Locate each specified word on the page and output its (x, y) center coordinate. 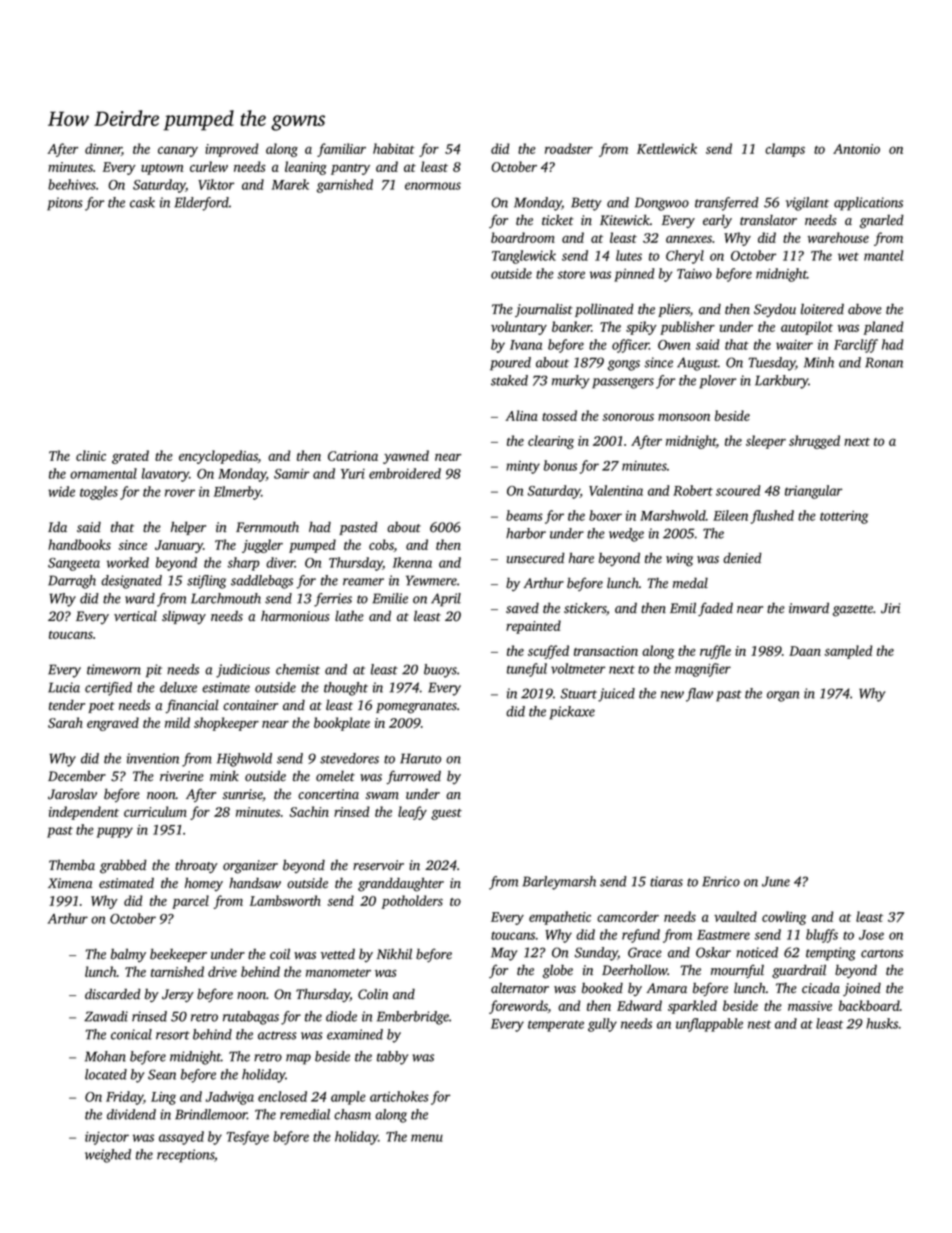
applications (868, 204)
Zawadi (106, 1016)
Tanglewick (524, 257)
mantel (883, 255)
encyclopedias (218, 457)
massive (810, 1006)
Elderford (201, 204)
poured (510, 364)
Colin (373, 994)
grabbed (123, 866)
